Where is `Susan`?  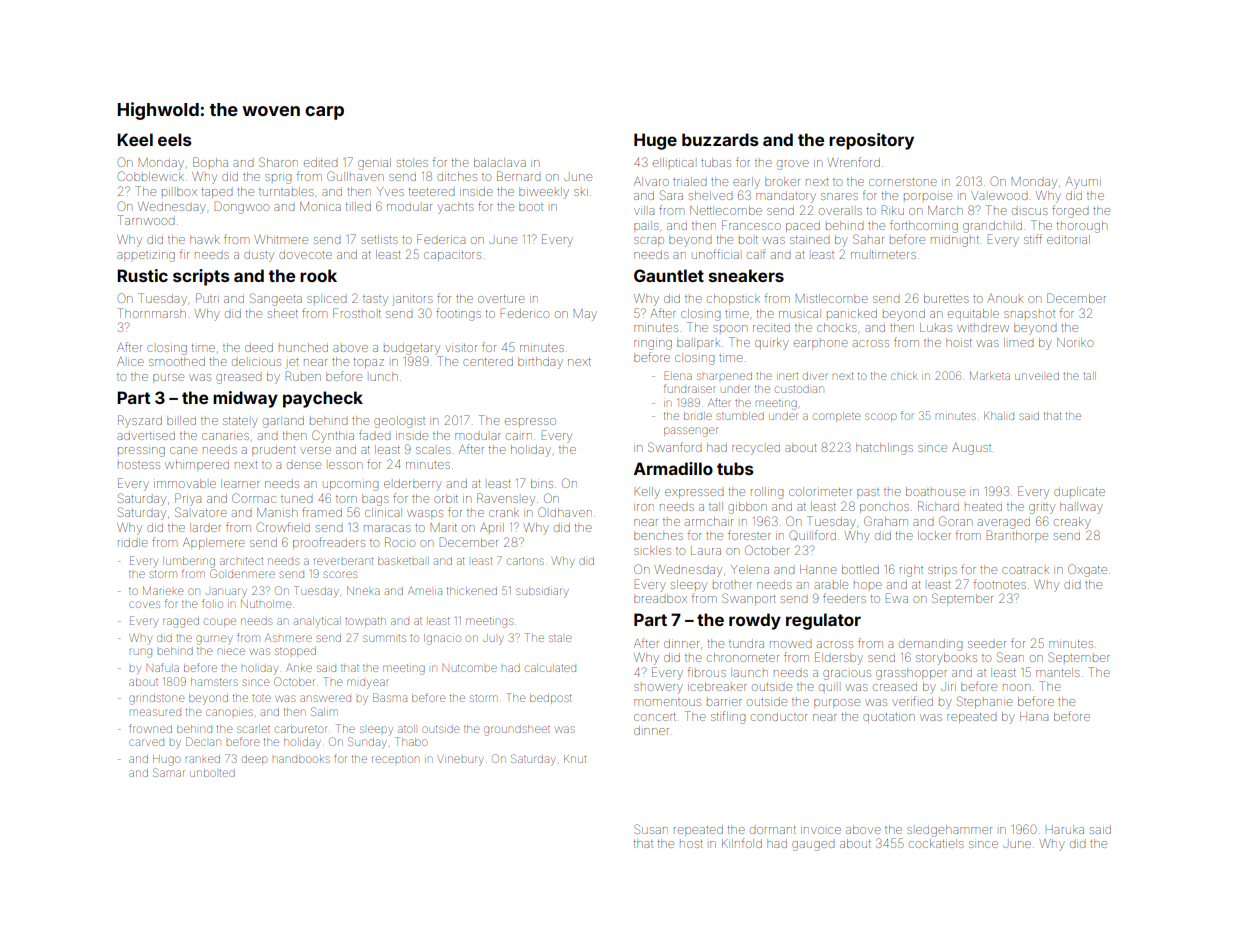
Susan is located at coordinates (651, 829).
